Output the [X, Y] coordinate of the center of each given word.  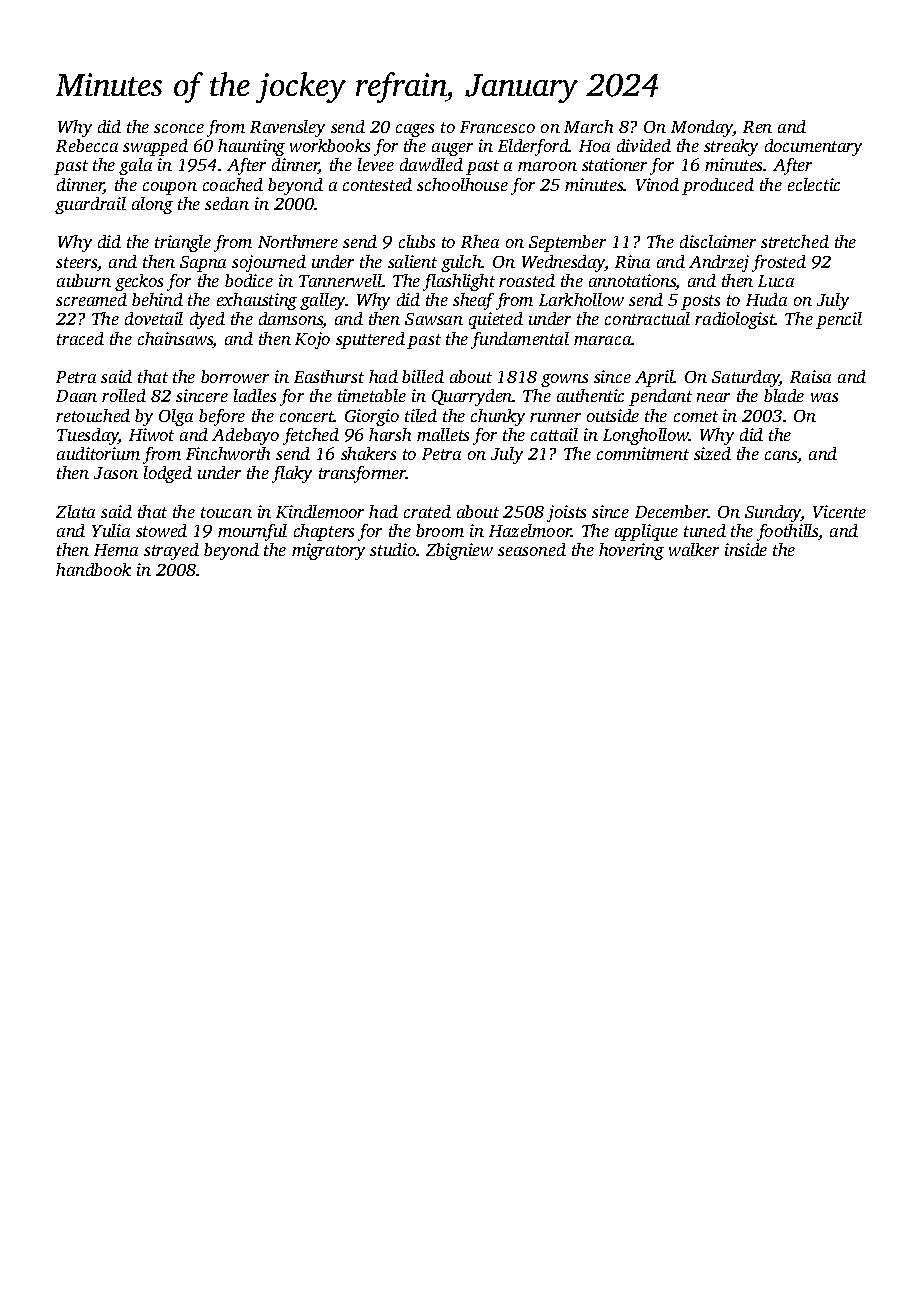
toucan [226, 512]
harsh [390, 434]
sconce [179, 128]
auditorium [98, 453]
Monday [702, 128]
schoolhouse [462, 184]
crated [427, 511]
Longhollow [646, 436]
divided [644, 145]
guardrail [90, 205]
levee [376, 164]
